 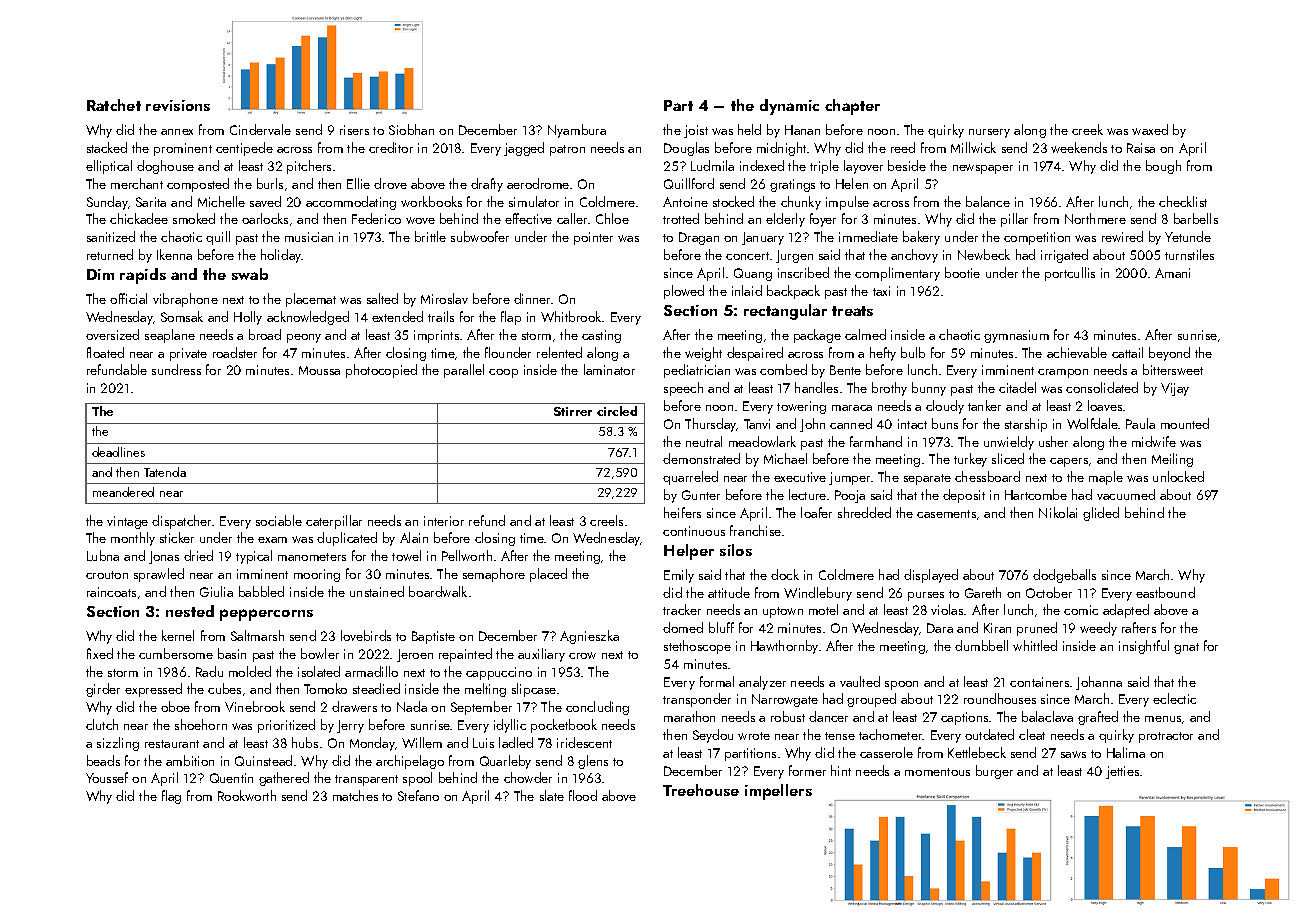 I want to click on exam, so click(x=272, y=540).
